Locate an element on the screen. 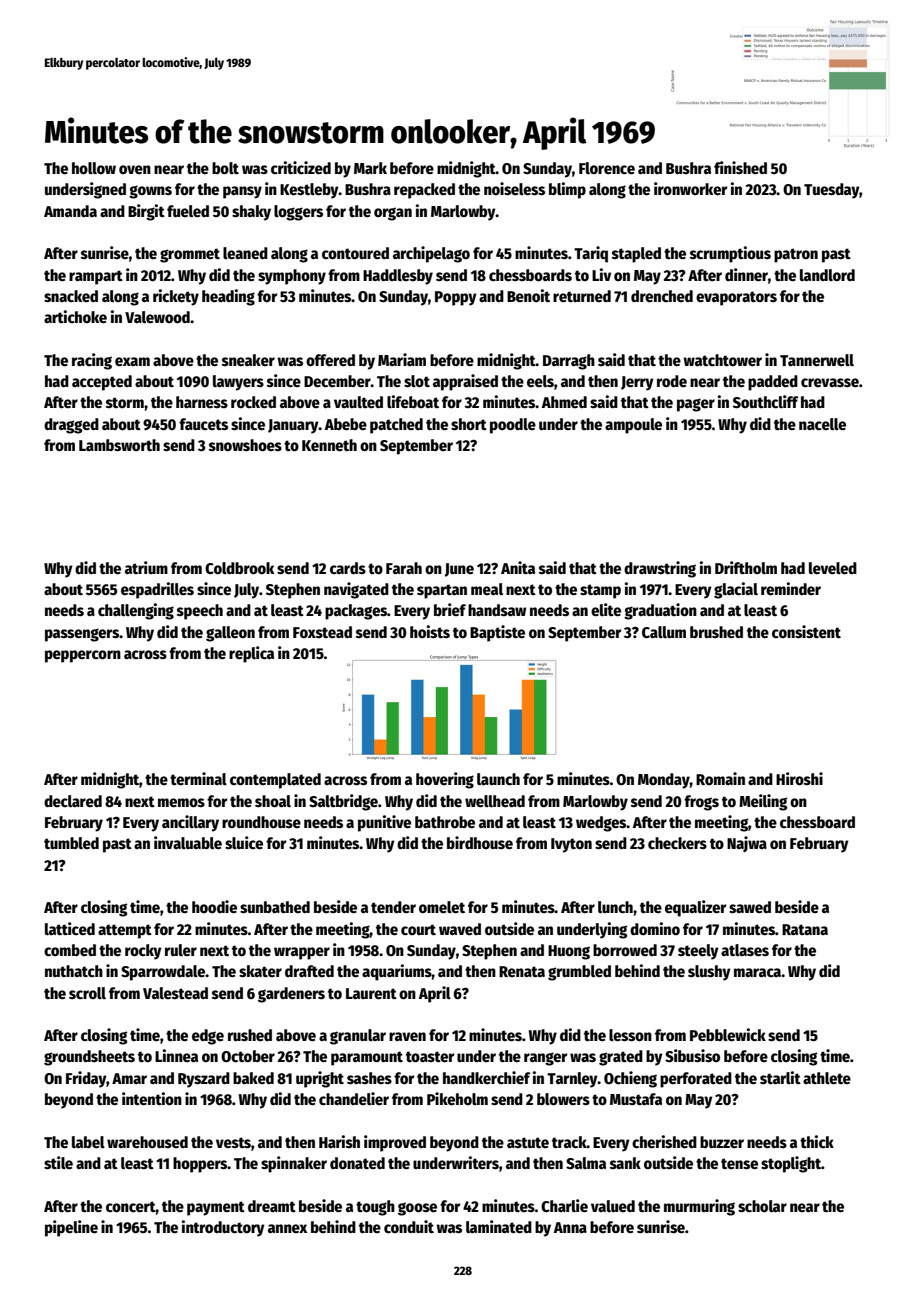  pager is located at coordinates (696, 405).
